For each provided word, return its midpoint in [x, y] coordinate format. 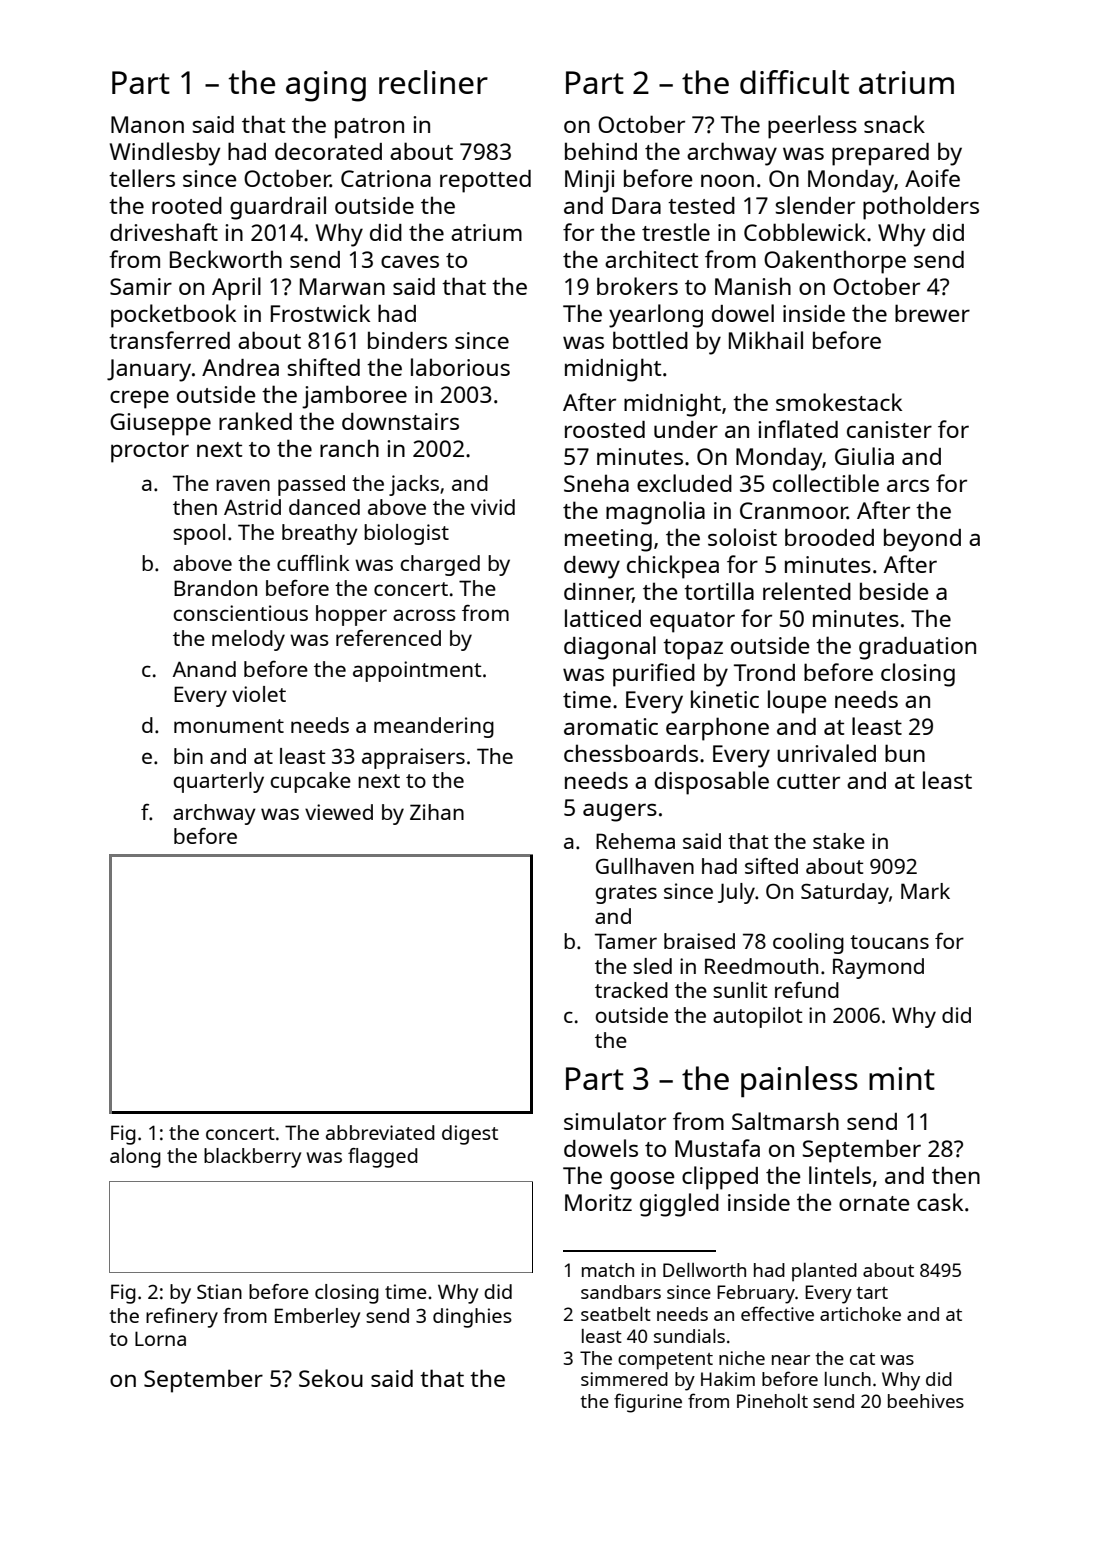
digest [470, 1135]
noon [727, 180]
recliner [433, 82]
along [135, 1158]
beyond [922, 540]
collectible [826, 483]
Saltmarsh [785, 1121]
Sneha [596, 483]
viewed [339, 812]
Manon [147, 124]
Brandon [215, 588]
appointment [417, 671]
